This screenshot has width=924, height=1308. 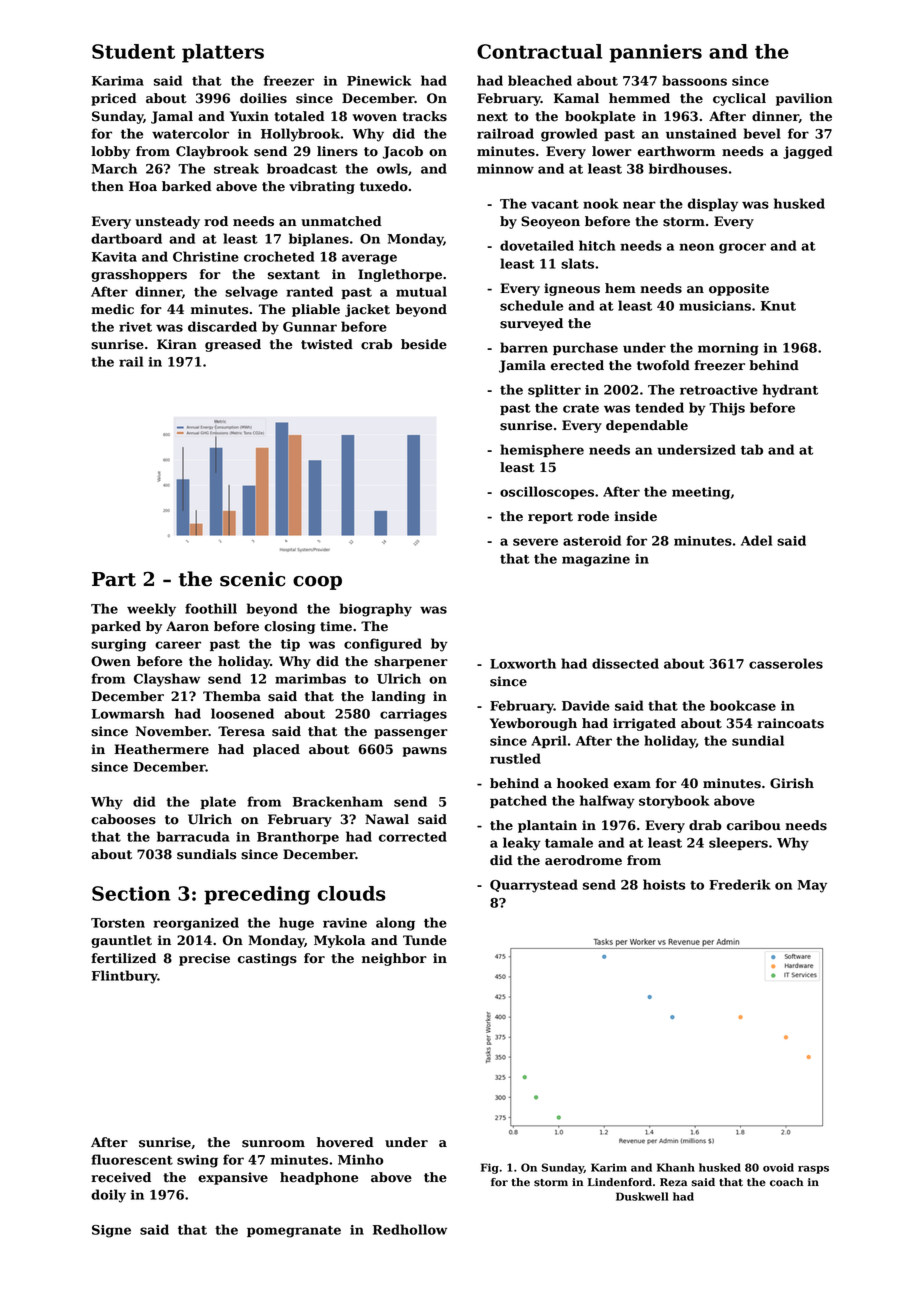 I want to click on barren, so click(x=524, y=347).
